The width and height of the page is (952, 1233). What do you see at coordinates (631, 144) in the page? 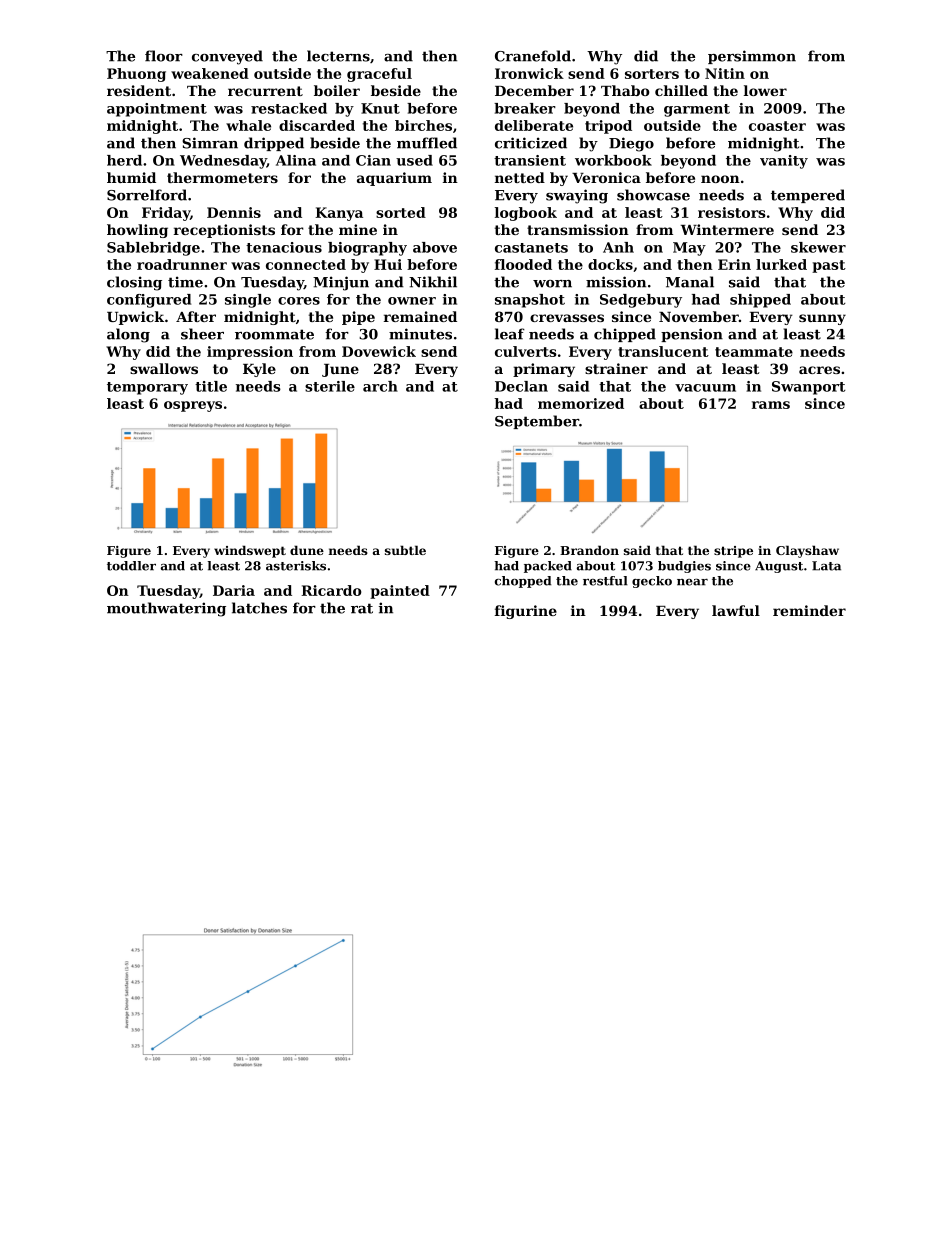
I see `Diego` at bounding box center [631, 144].
